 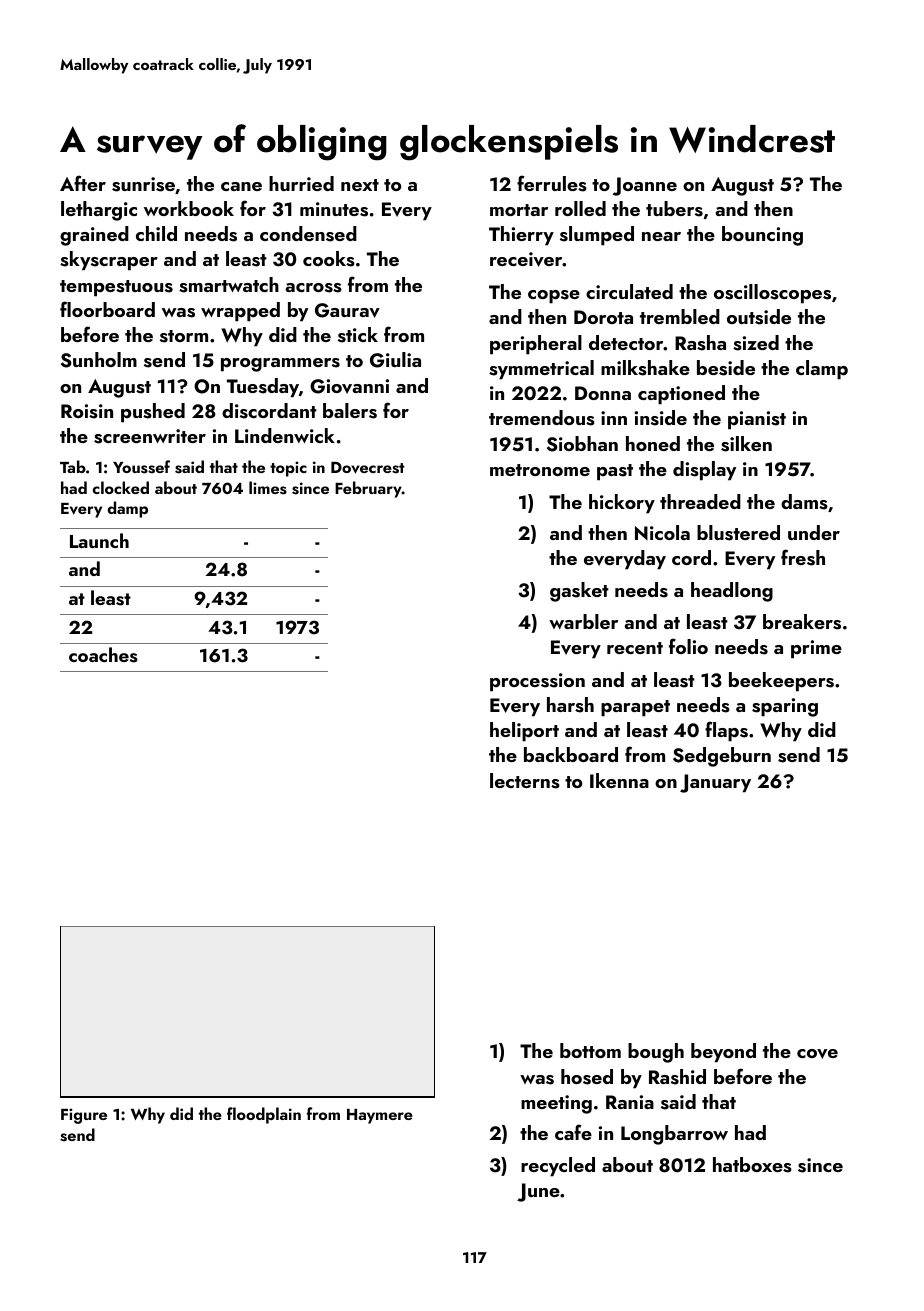 What do you see at coordinates (103, 655) in the screenshot?
I see `coaches` at bounding box center [103, 655].
